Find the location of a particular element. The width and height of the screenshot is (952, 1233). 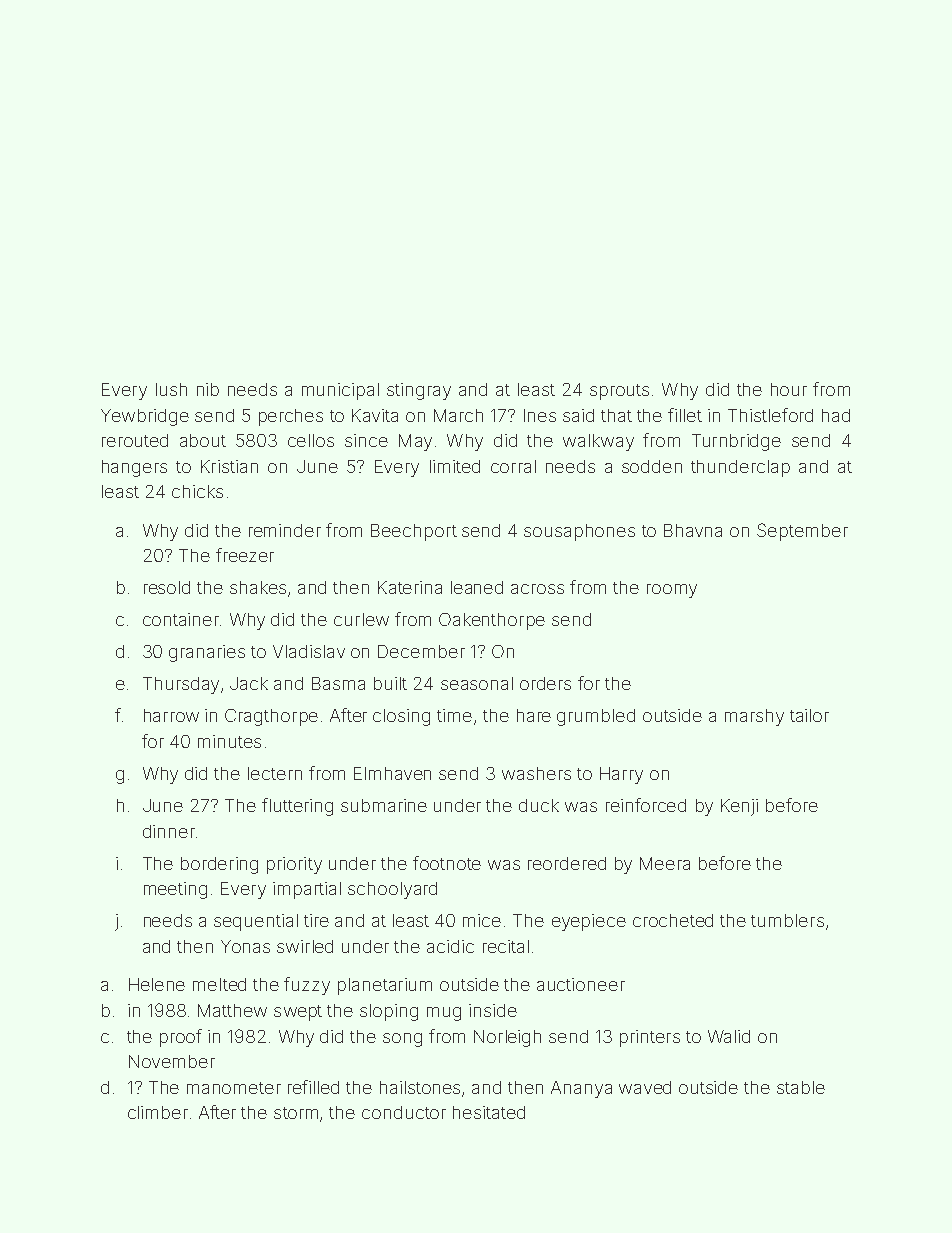

Turnbridge is located at coordinates (736, 442).
